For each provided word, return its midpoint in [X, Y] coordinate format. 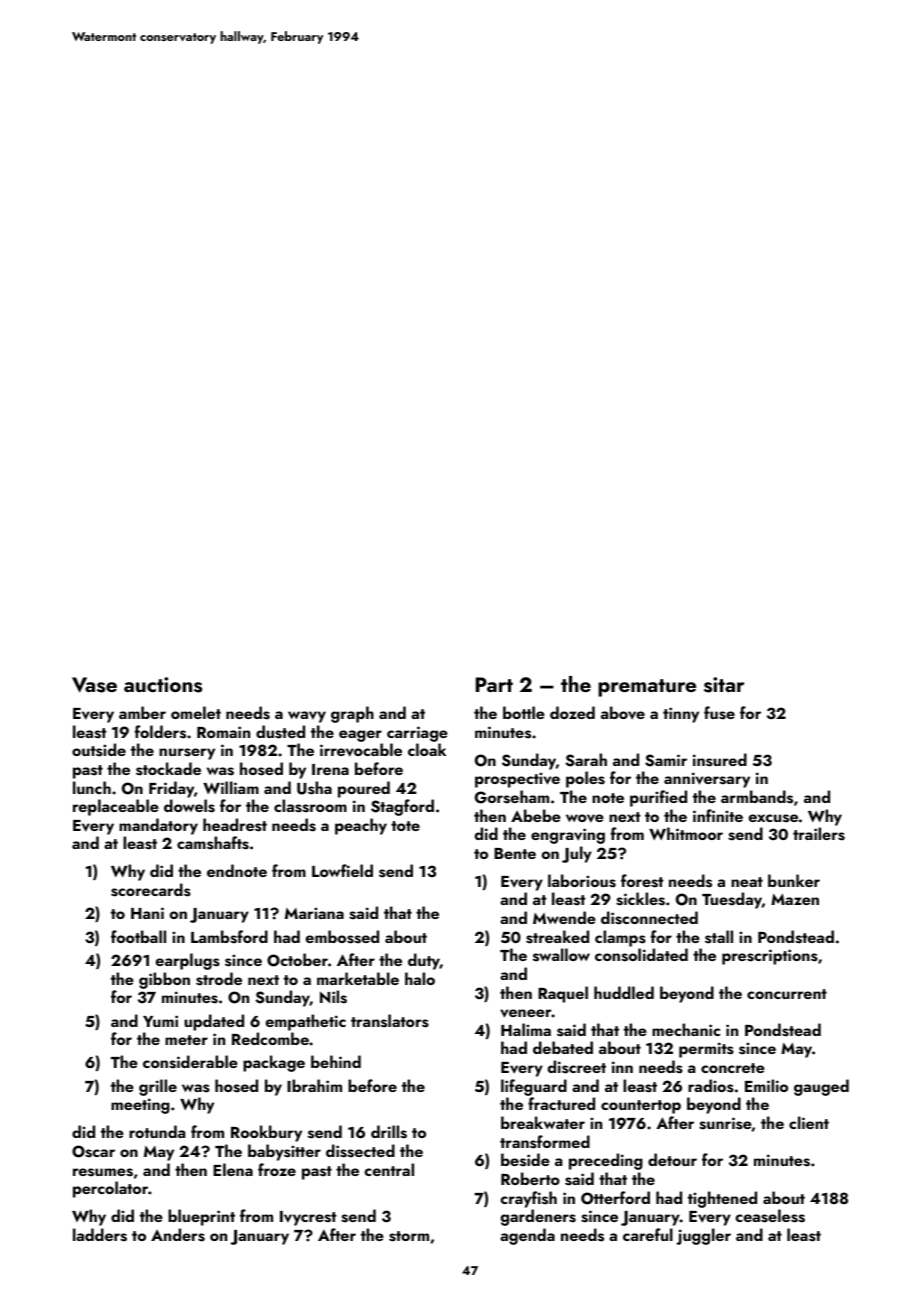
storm [409, 1236]
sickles [640, 899]
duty [424, 961]
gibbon [164, 980]
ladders [100, 1235]
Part [494, 684]
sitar [724, 685]
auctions [163, 685]
